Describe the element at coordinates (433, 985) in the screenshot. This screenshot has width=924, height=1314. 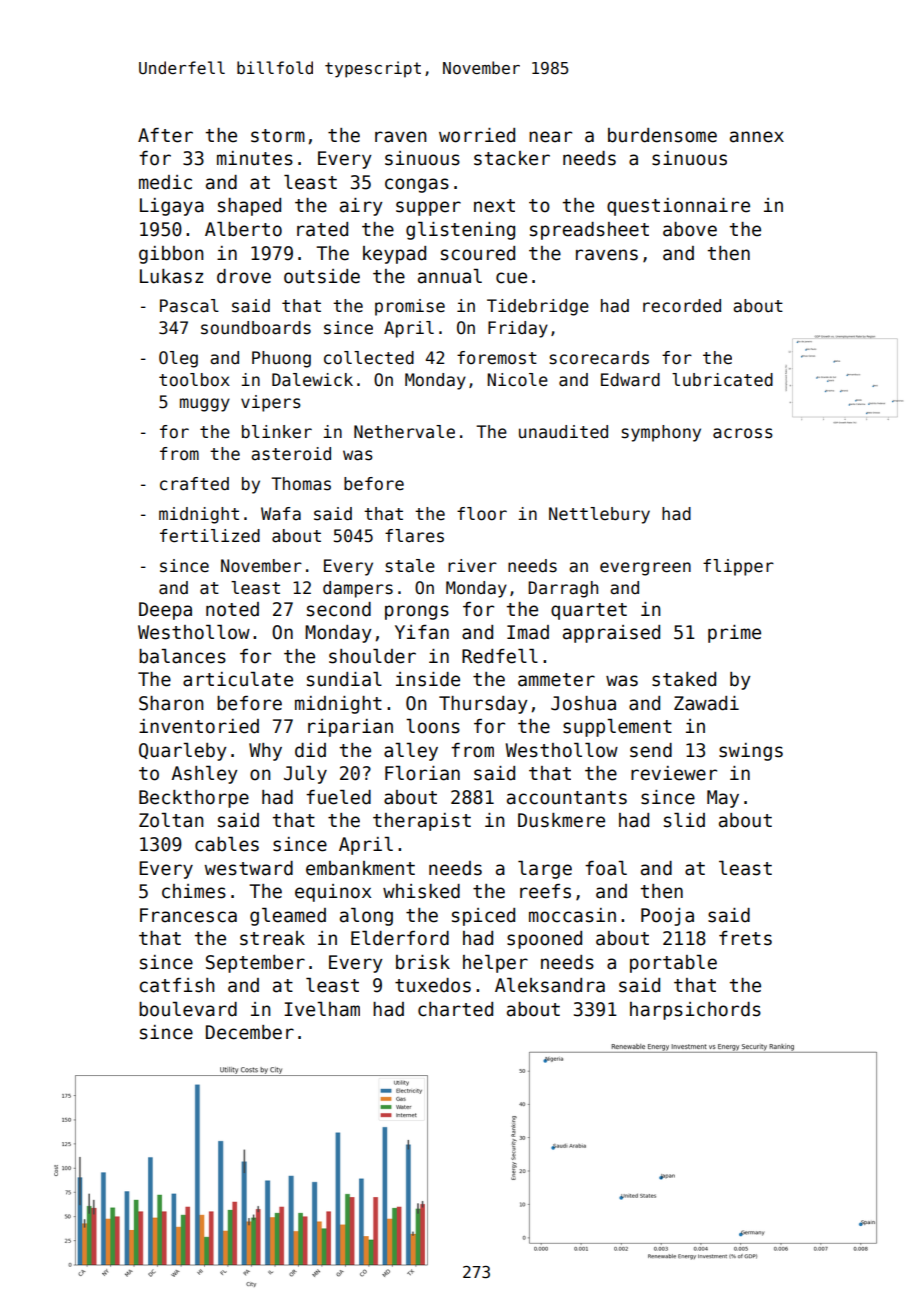
I see `tuxedos` at that location.
